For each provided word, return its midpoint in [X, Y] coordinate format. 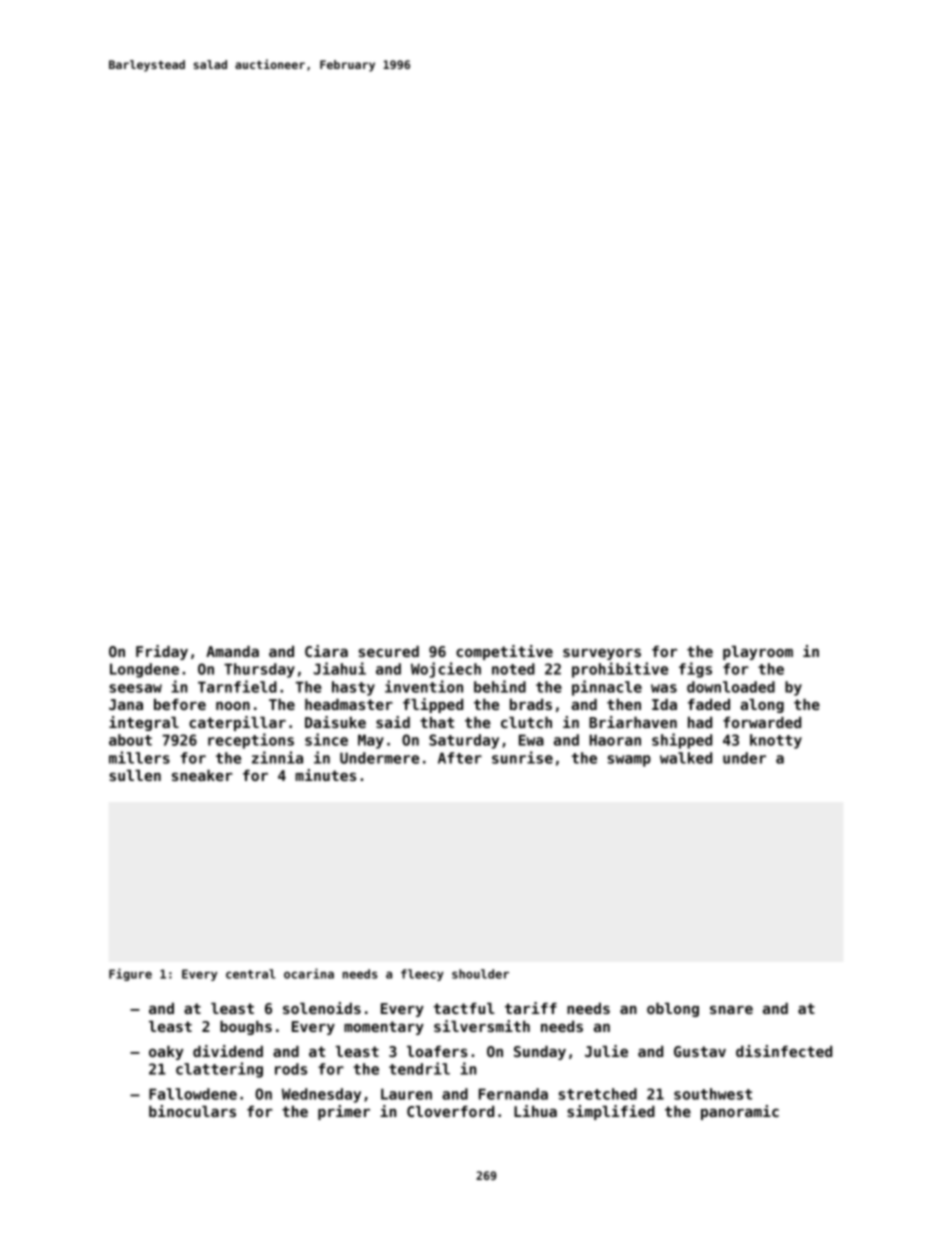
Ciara [326, 651]
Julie [606, 1051]
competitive [504, 652]
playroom [758, 653]
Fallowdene [193, 1094]
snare [731, 1009]
